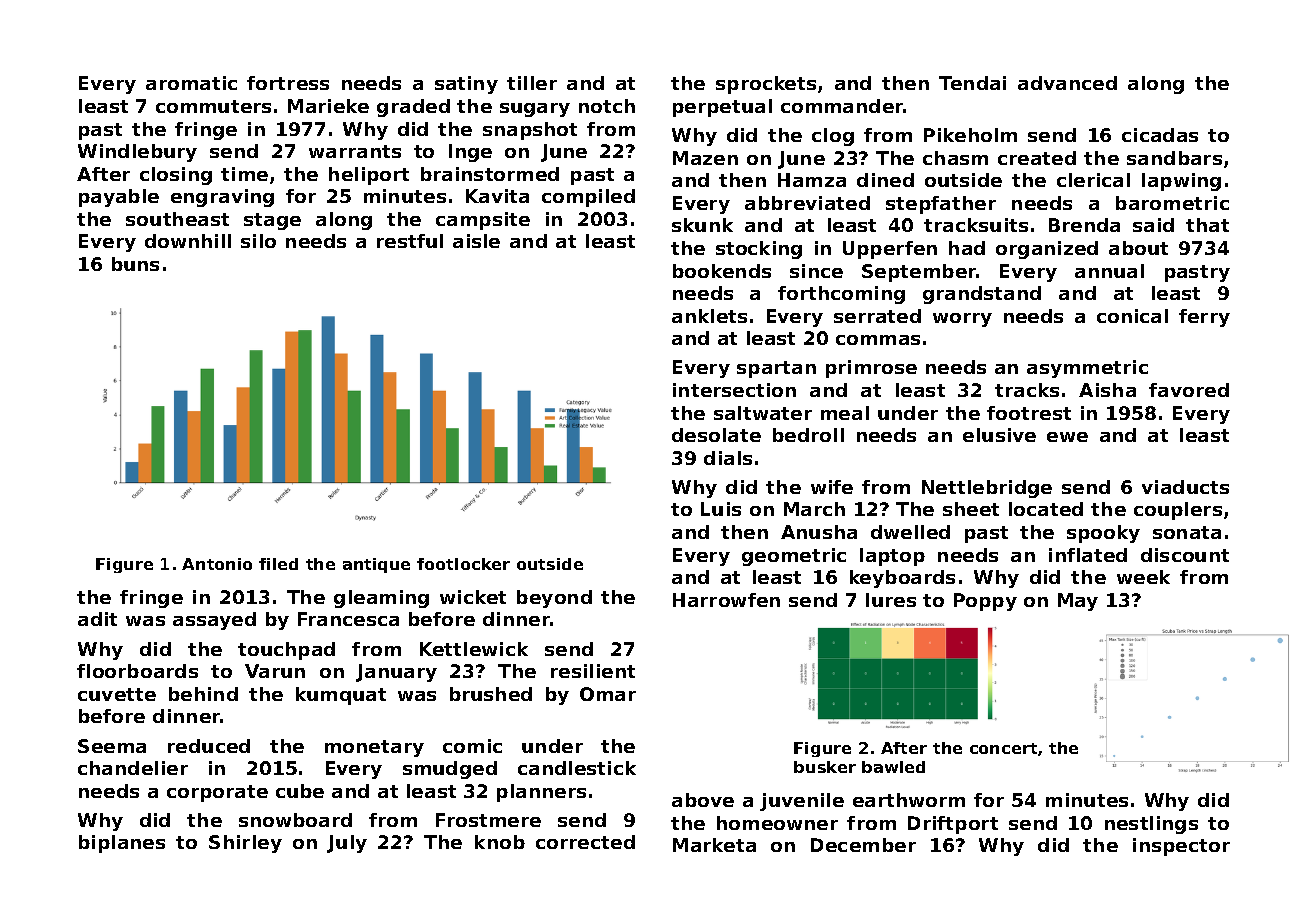 The image size is (1308, 924). Describe the element at coordinates (1181, 182) in the screenshot. I see `lapwing` at that location.
